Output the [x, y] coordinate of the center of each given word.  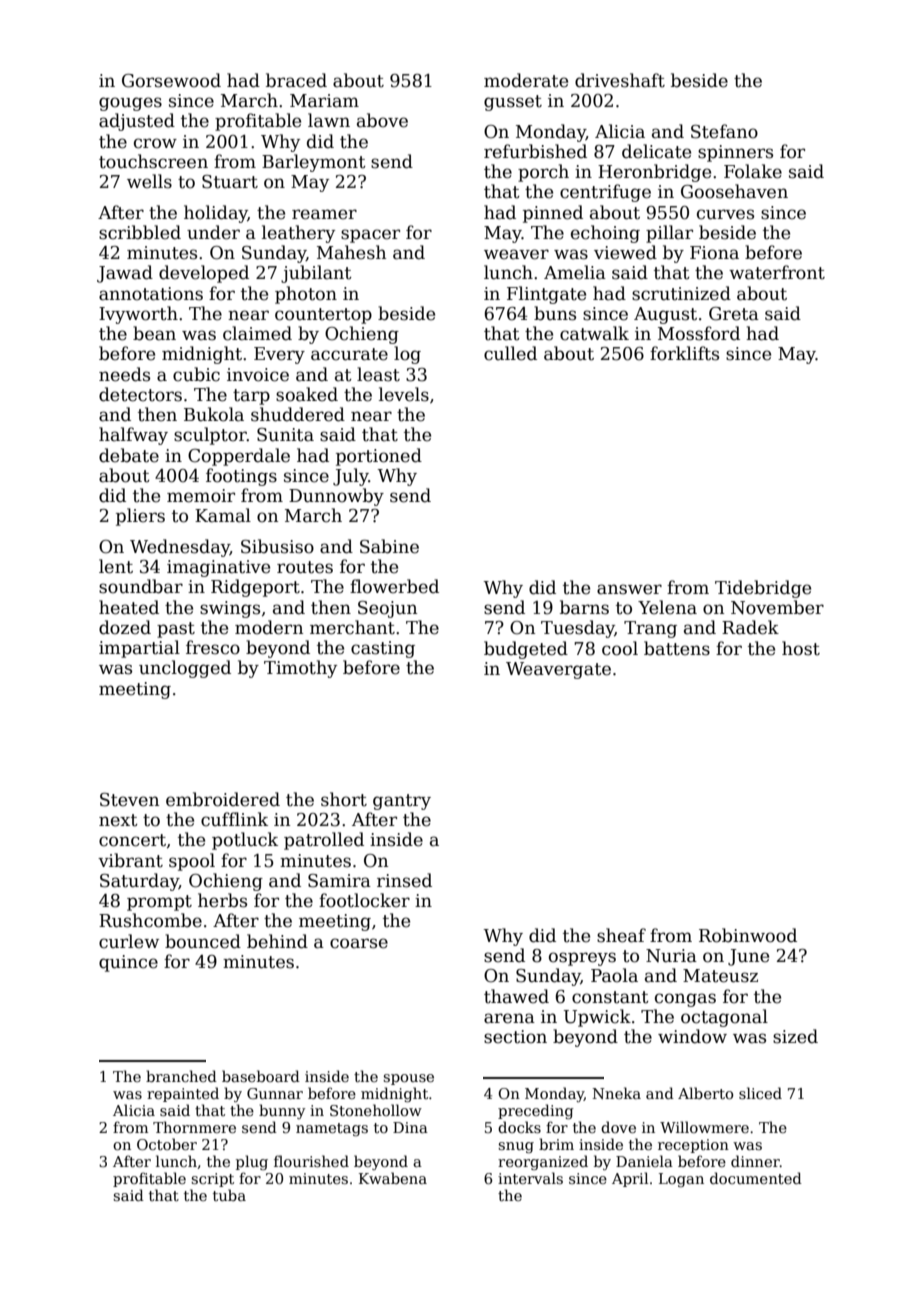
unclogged [185, 669]
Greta [734, 314]
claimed [257, 333]
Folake [753, 171]
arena [509, 1018]
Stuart [230, 182]
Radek [750, 627]
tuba [229, 1195]
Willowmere [704, 1127]
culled [510, 353]
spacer [370, 236]
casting [383, 649]
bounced [203, 941]
